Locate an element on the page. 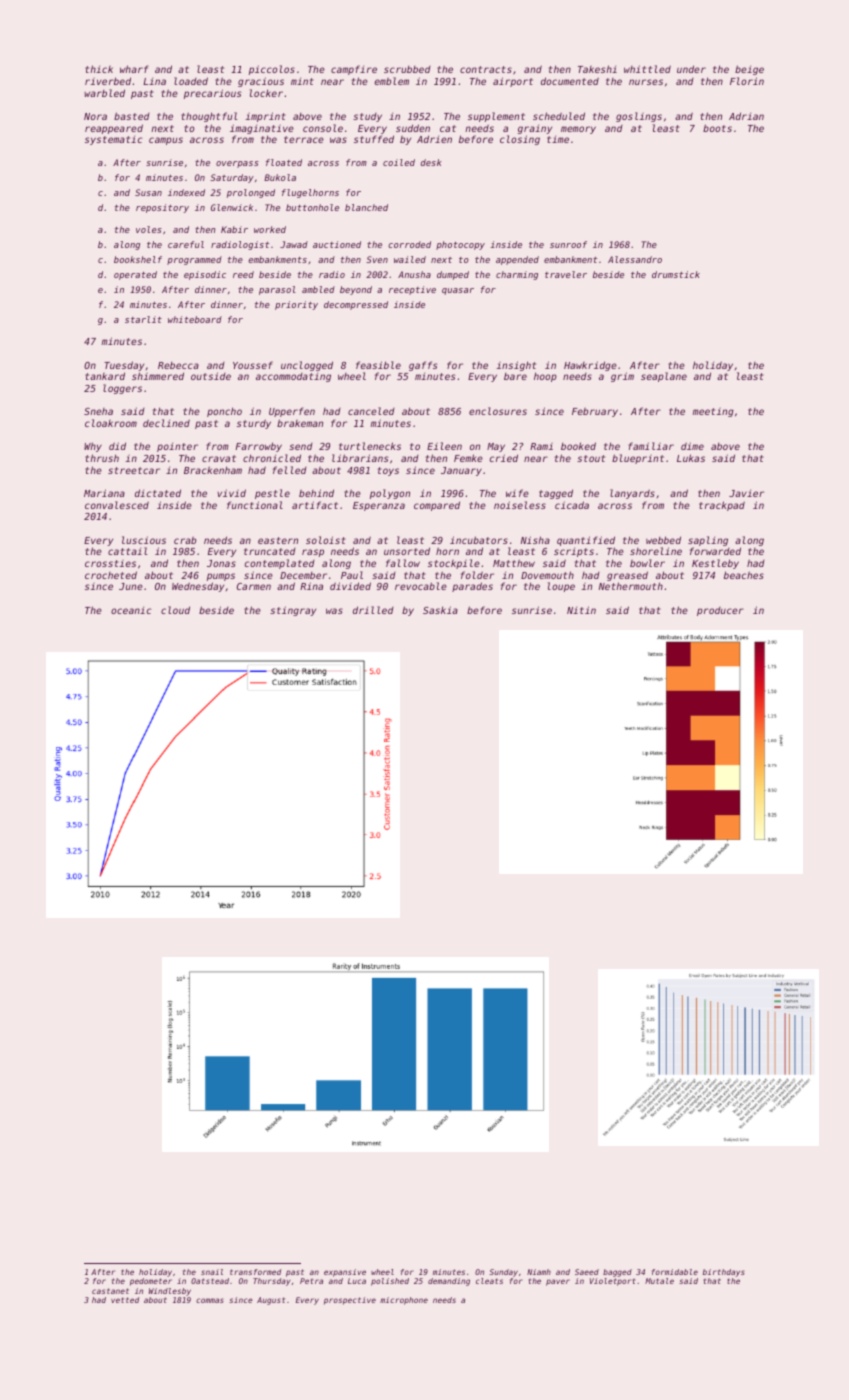 The height and width of the document is (1400, 849). oceanic is located at coordinates (131, 610).
